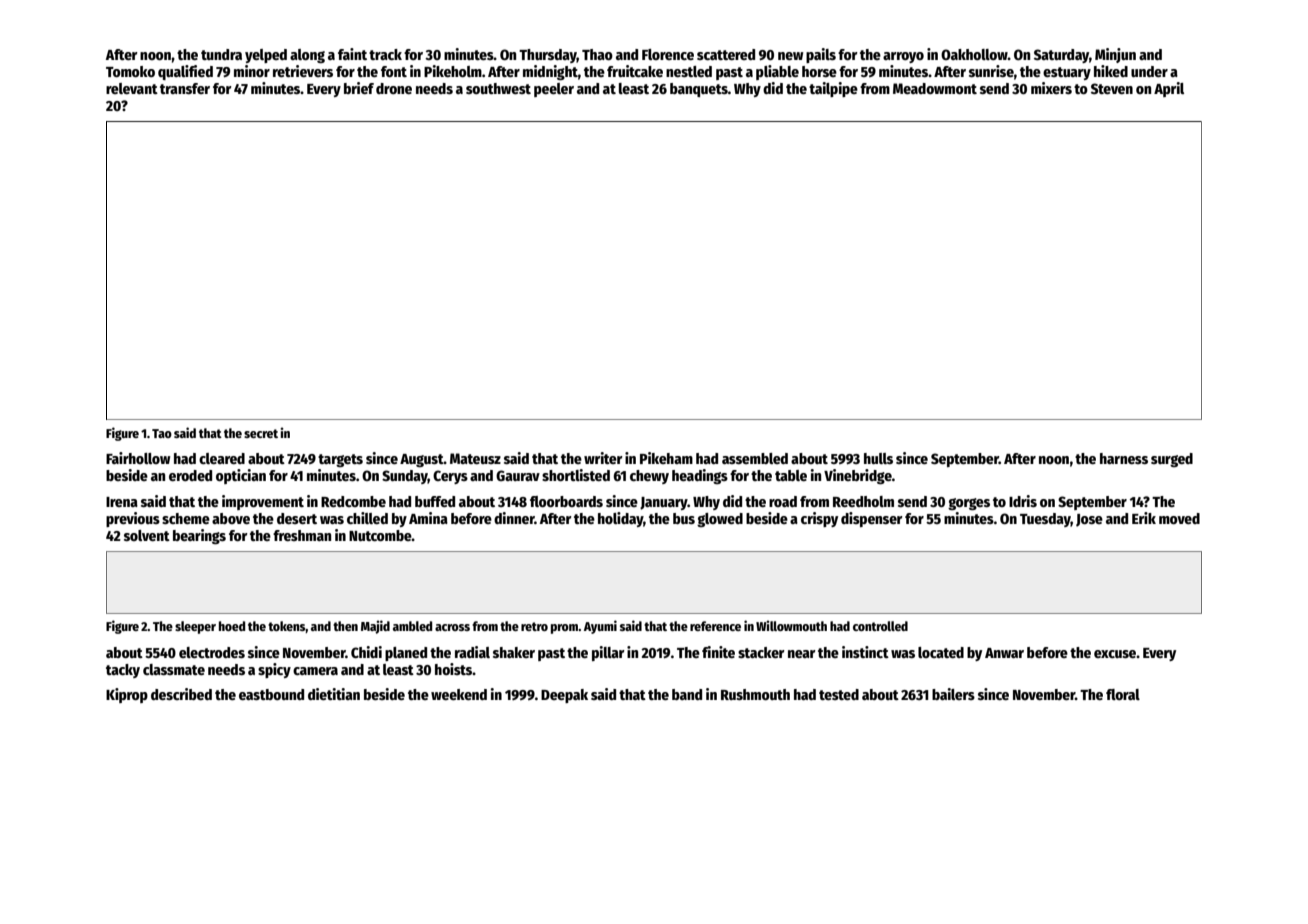 The height and width of the page is (924, 1308). What do you see at coordinates (132, 88) in the page?
I see `relevant` at bounding box center [132, 88].
